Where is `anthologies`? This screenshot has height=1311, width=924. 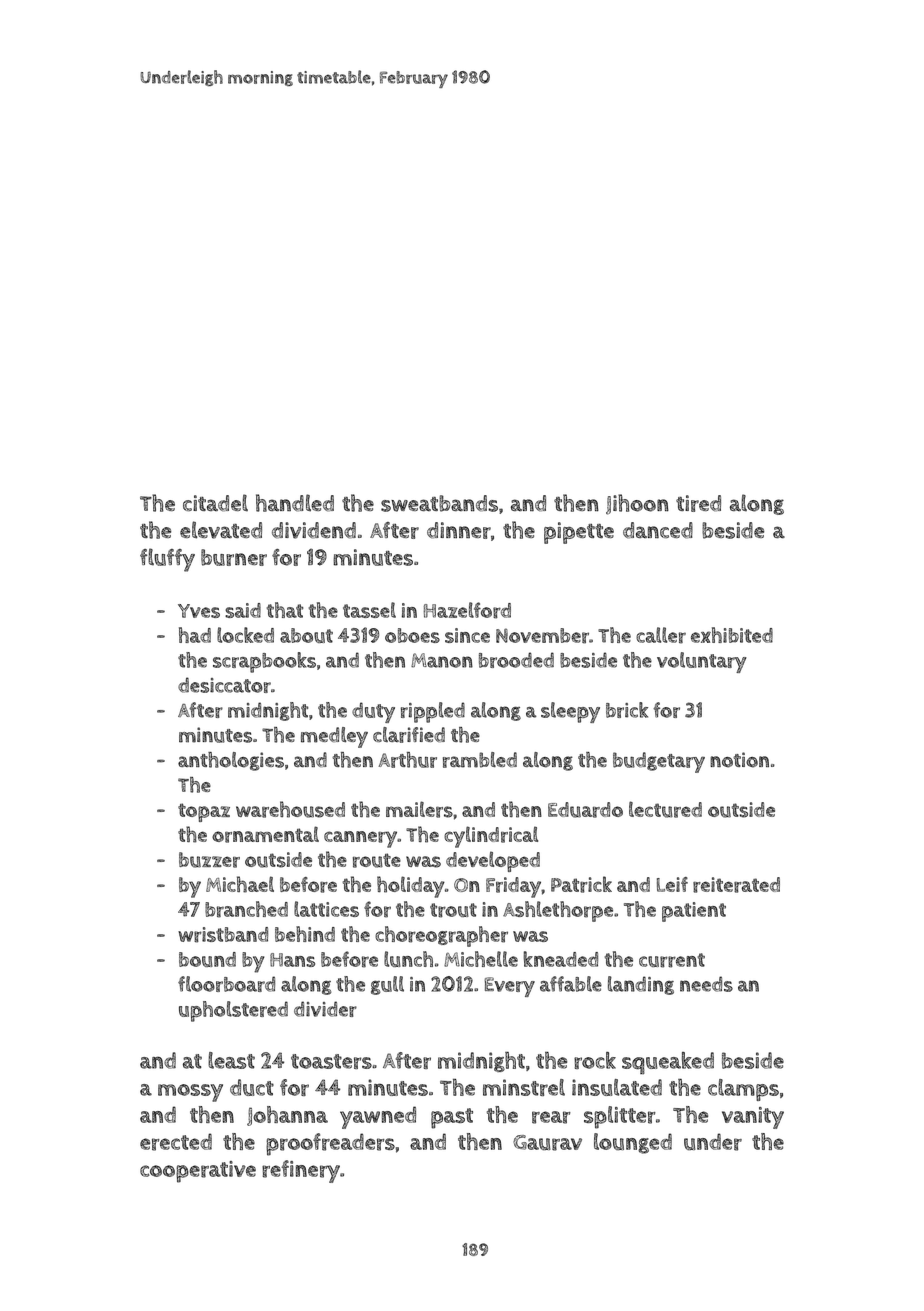
anthologies is located at coordinates (231, 761).
